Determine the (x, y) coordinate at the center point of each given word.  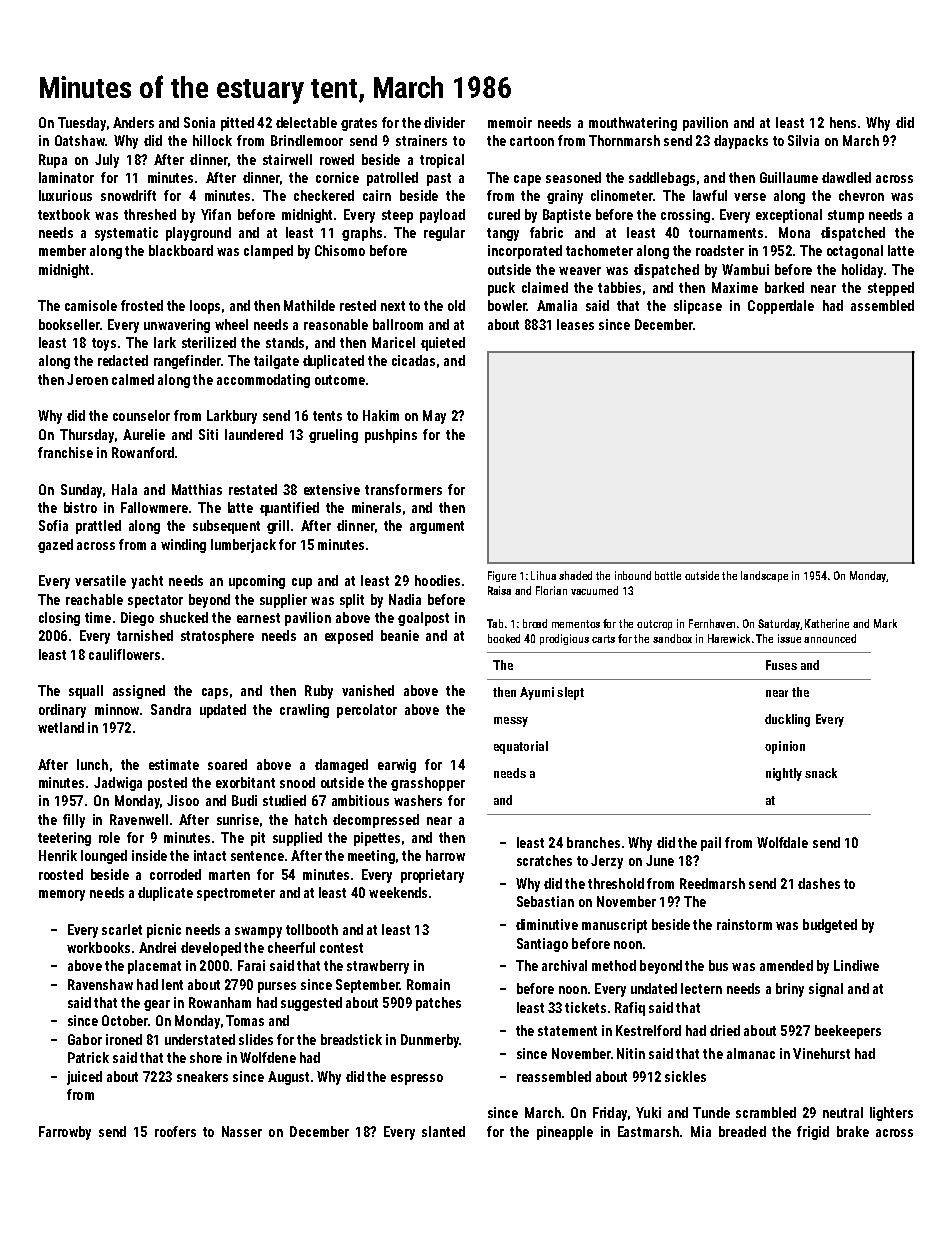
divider (444, 122)
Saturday (779, 624)
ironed (124, 1039)
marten (229, 875)
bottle (668, 575)
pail (711, 844)
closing (59, 619)
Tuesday (82, 124)
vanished (368, 690)
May (434, 417)
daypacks (741, 142)
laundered (254, 434)
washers (418, 800)
